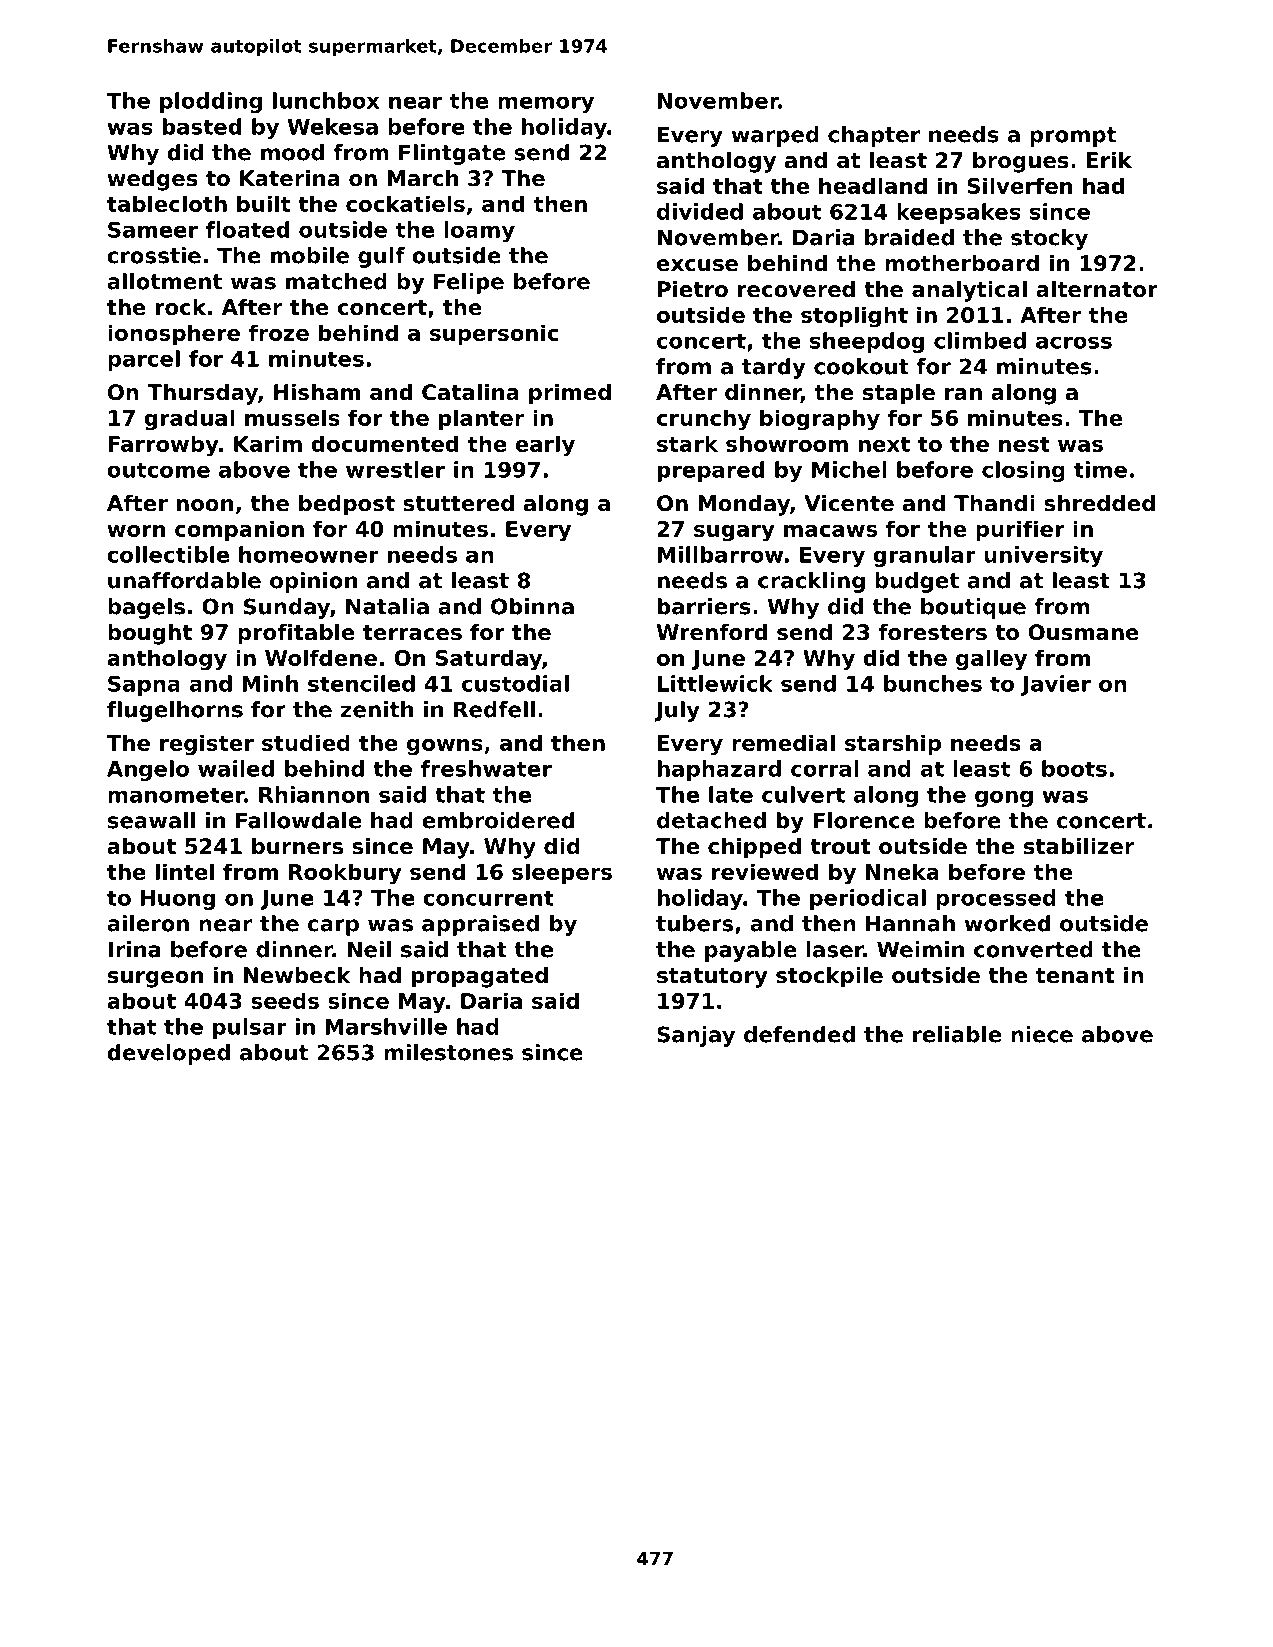 The image size is (1273, 1647). What do you see at coordinates (296, 634) in the document?
I see `profitable` at bounding box center [296, 634].
